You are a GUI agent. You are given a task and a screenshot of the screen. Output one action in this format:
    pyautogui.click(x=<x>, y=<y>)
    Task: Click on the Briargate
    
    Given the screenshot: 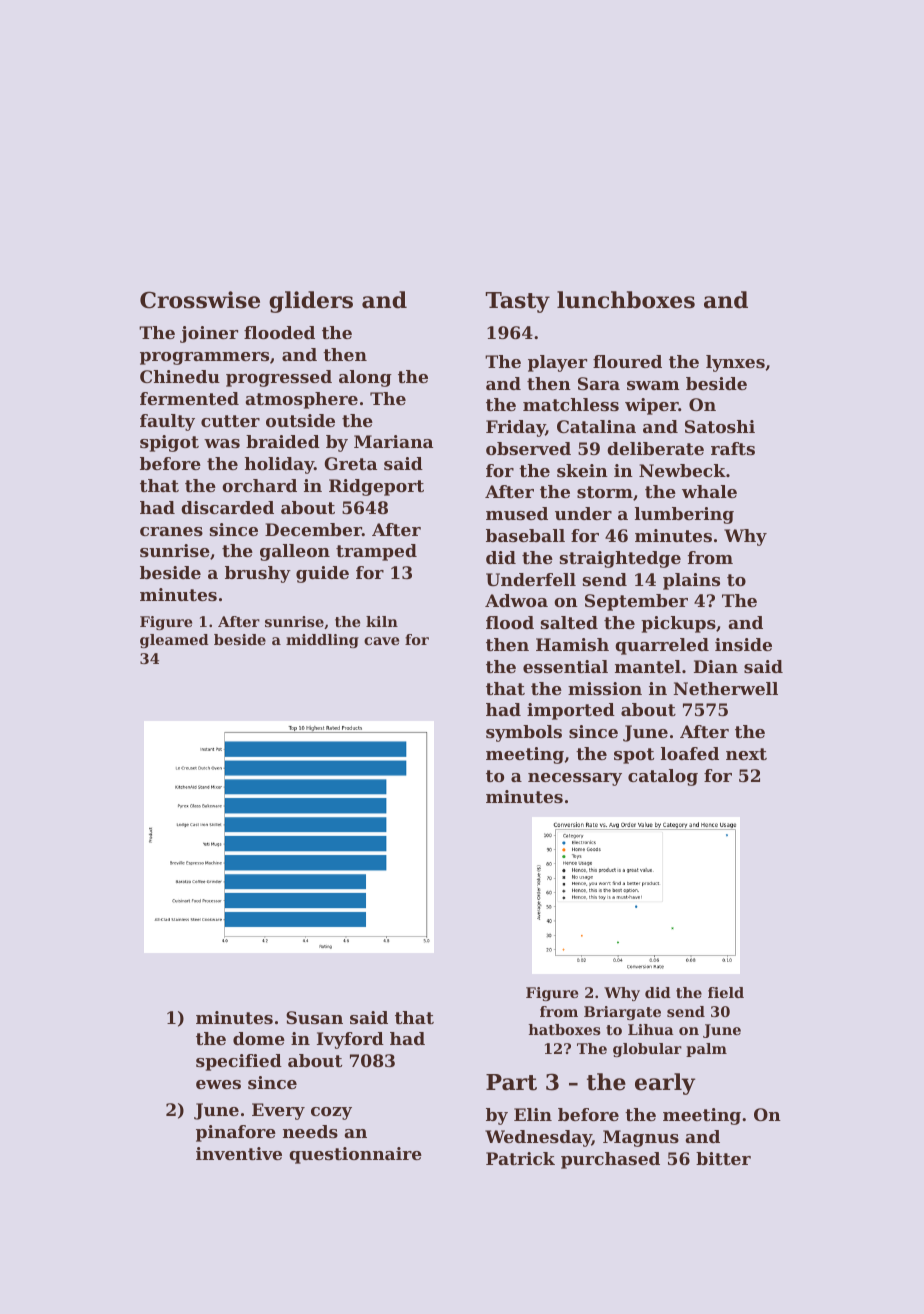 What is the action you would take?
    pyautogui.click(x=622, y=1013)
